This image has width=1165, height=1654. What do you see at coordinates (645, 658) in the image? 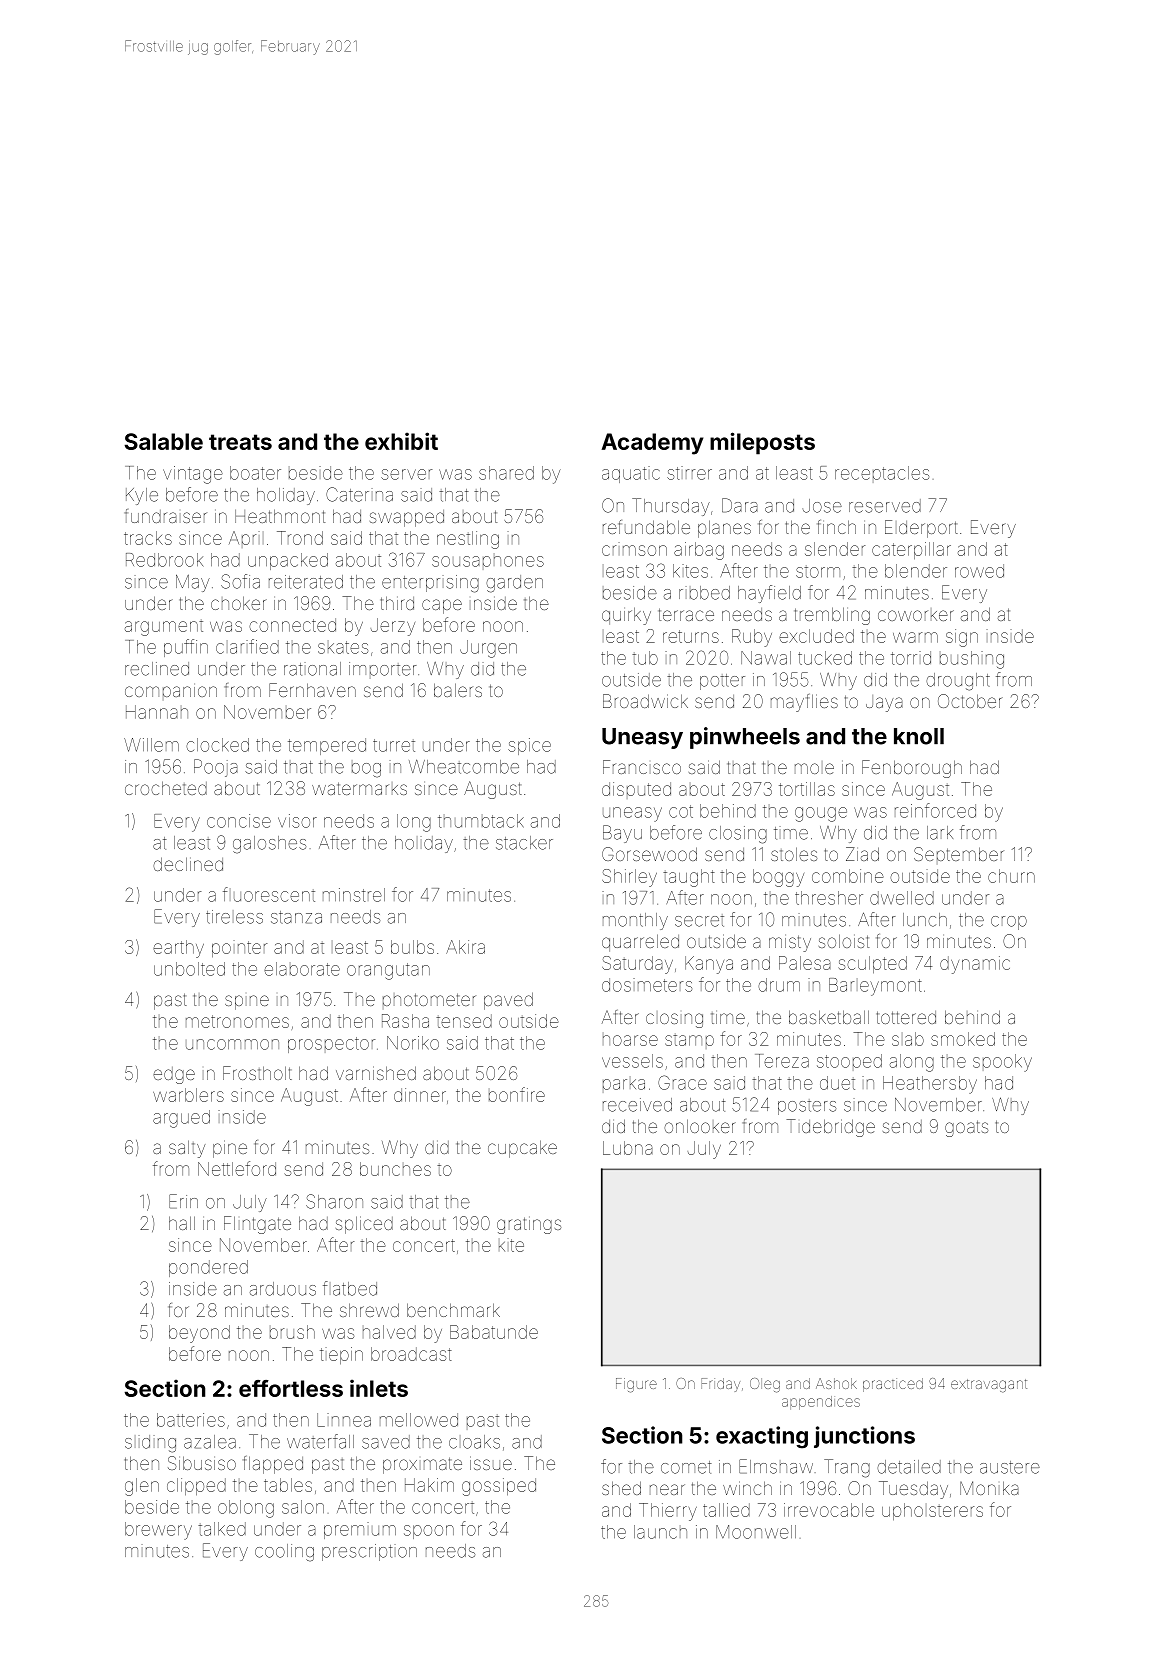
I see `tub` at bounding box center [645, 658].
